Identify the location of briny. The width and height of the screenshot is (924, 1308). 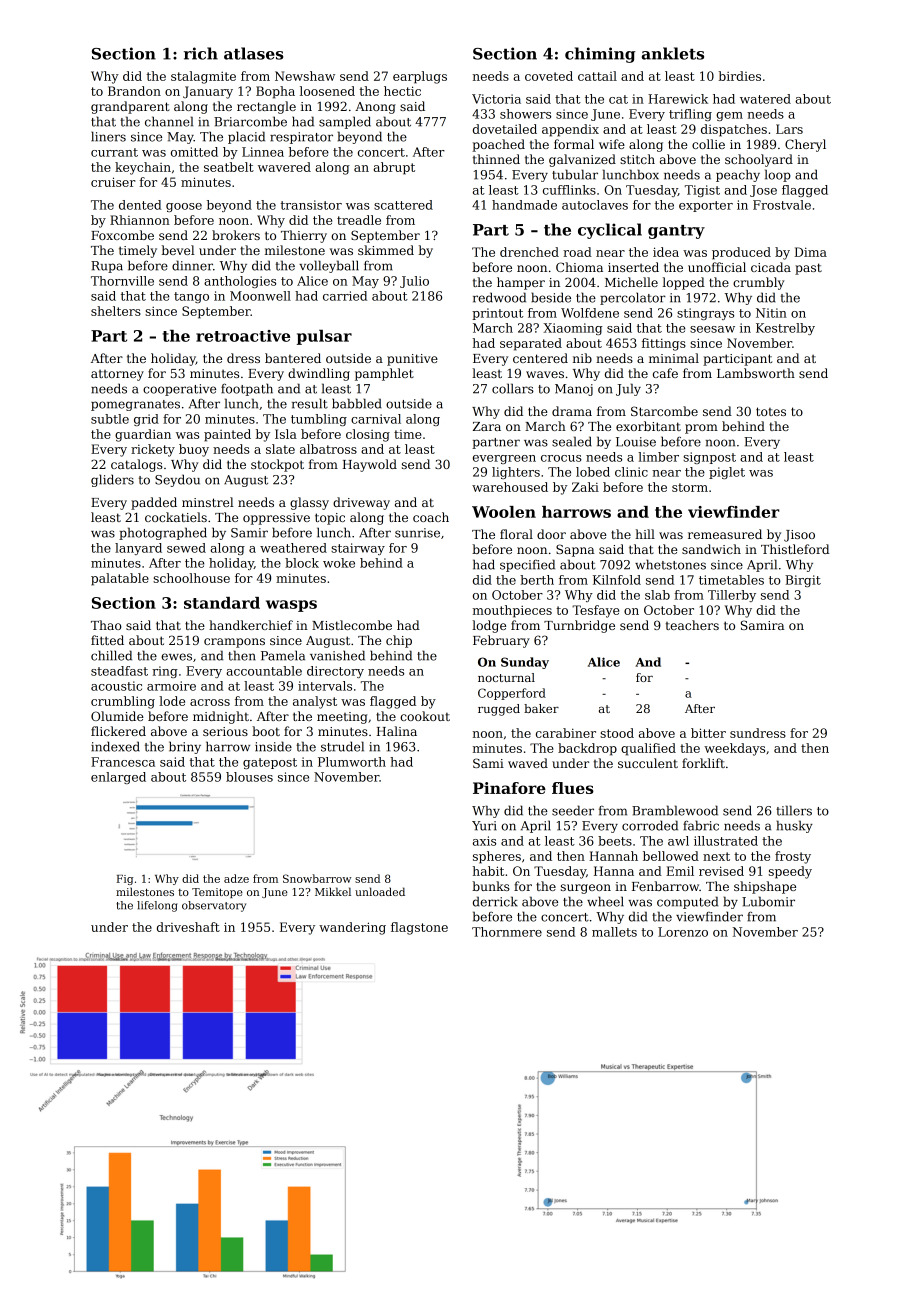
(185, 747).
